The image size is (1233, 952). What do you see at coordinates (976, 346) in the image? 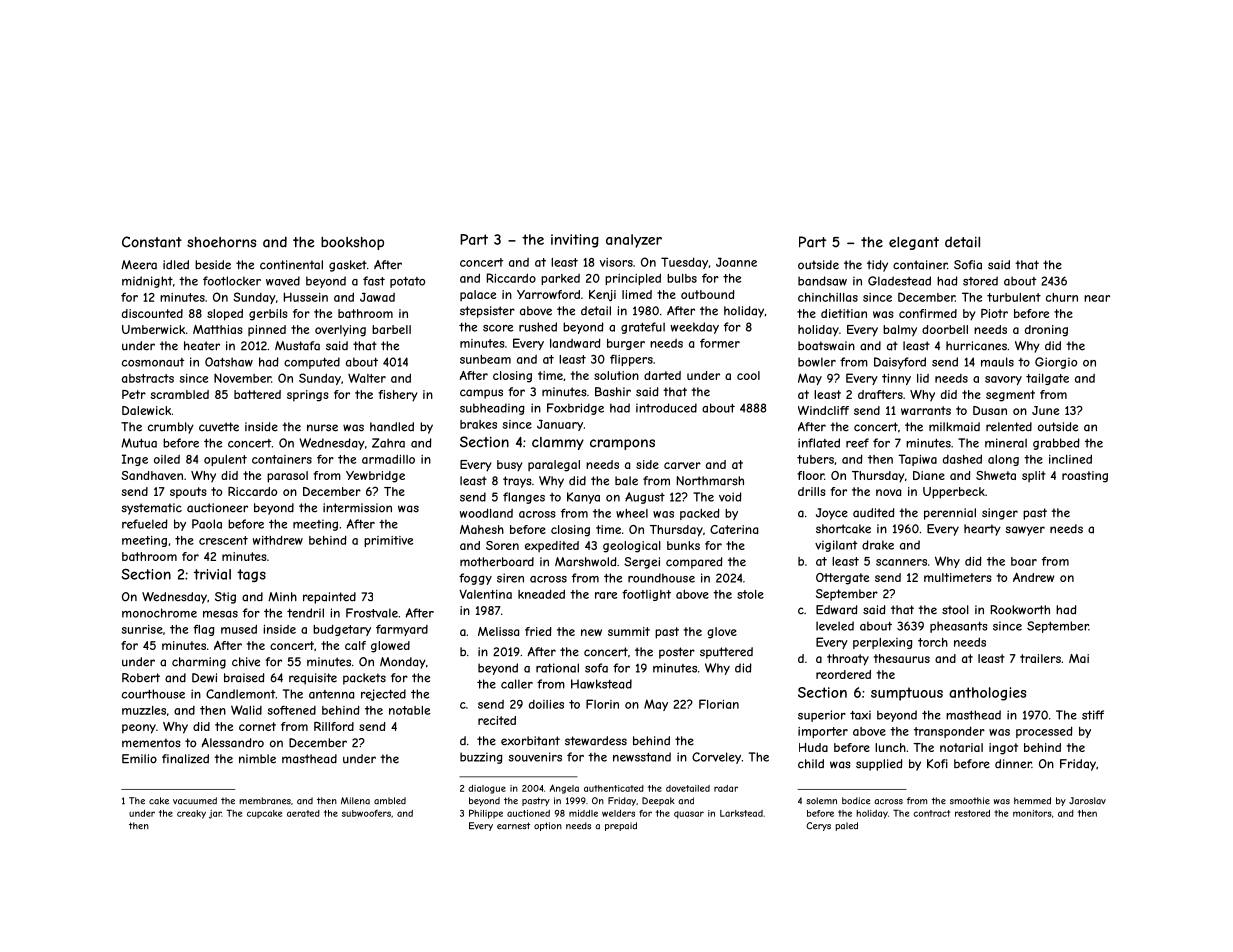
I see `hurricanes` at bounding box center [976, 346].
